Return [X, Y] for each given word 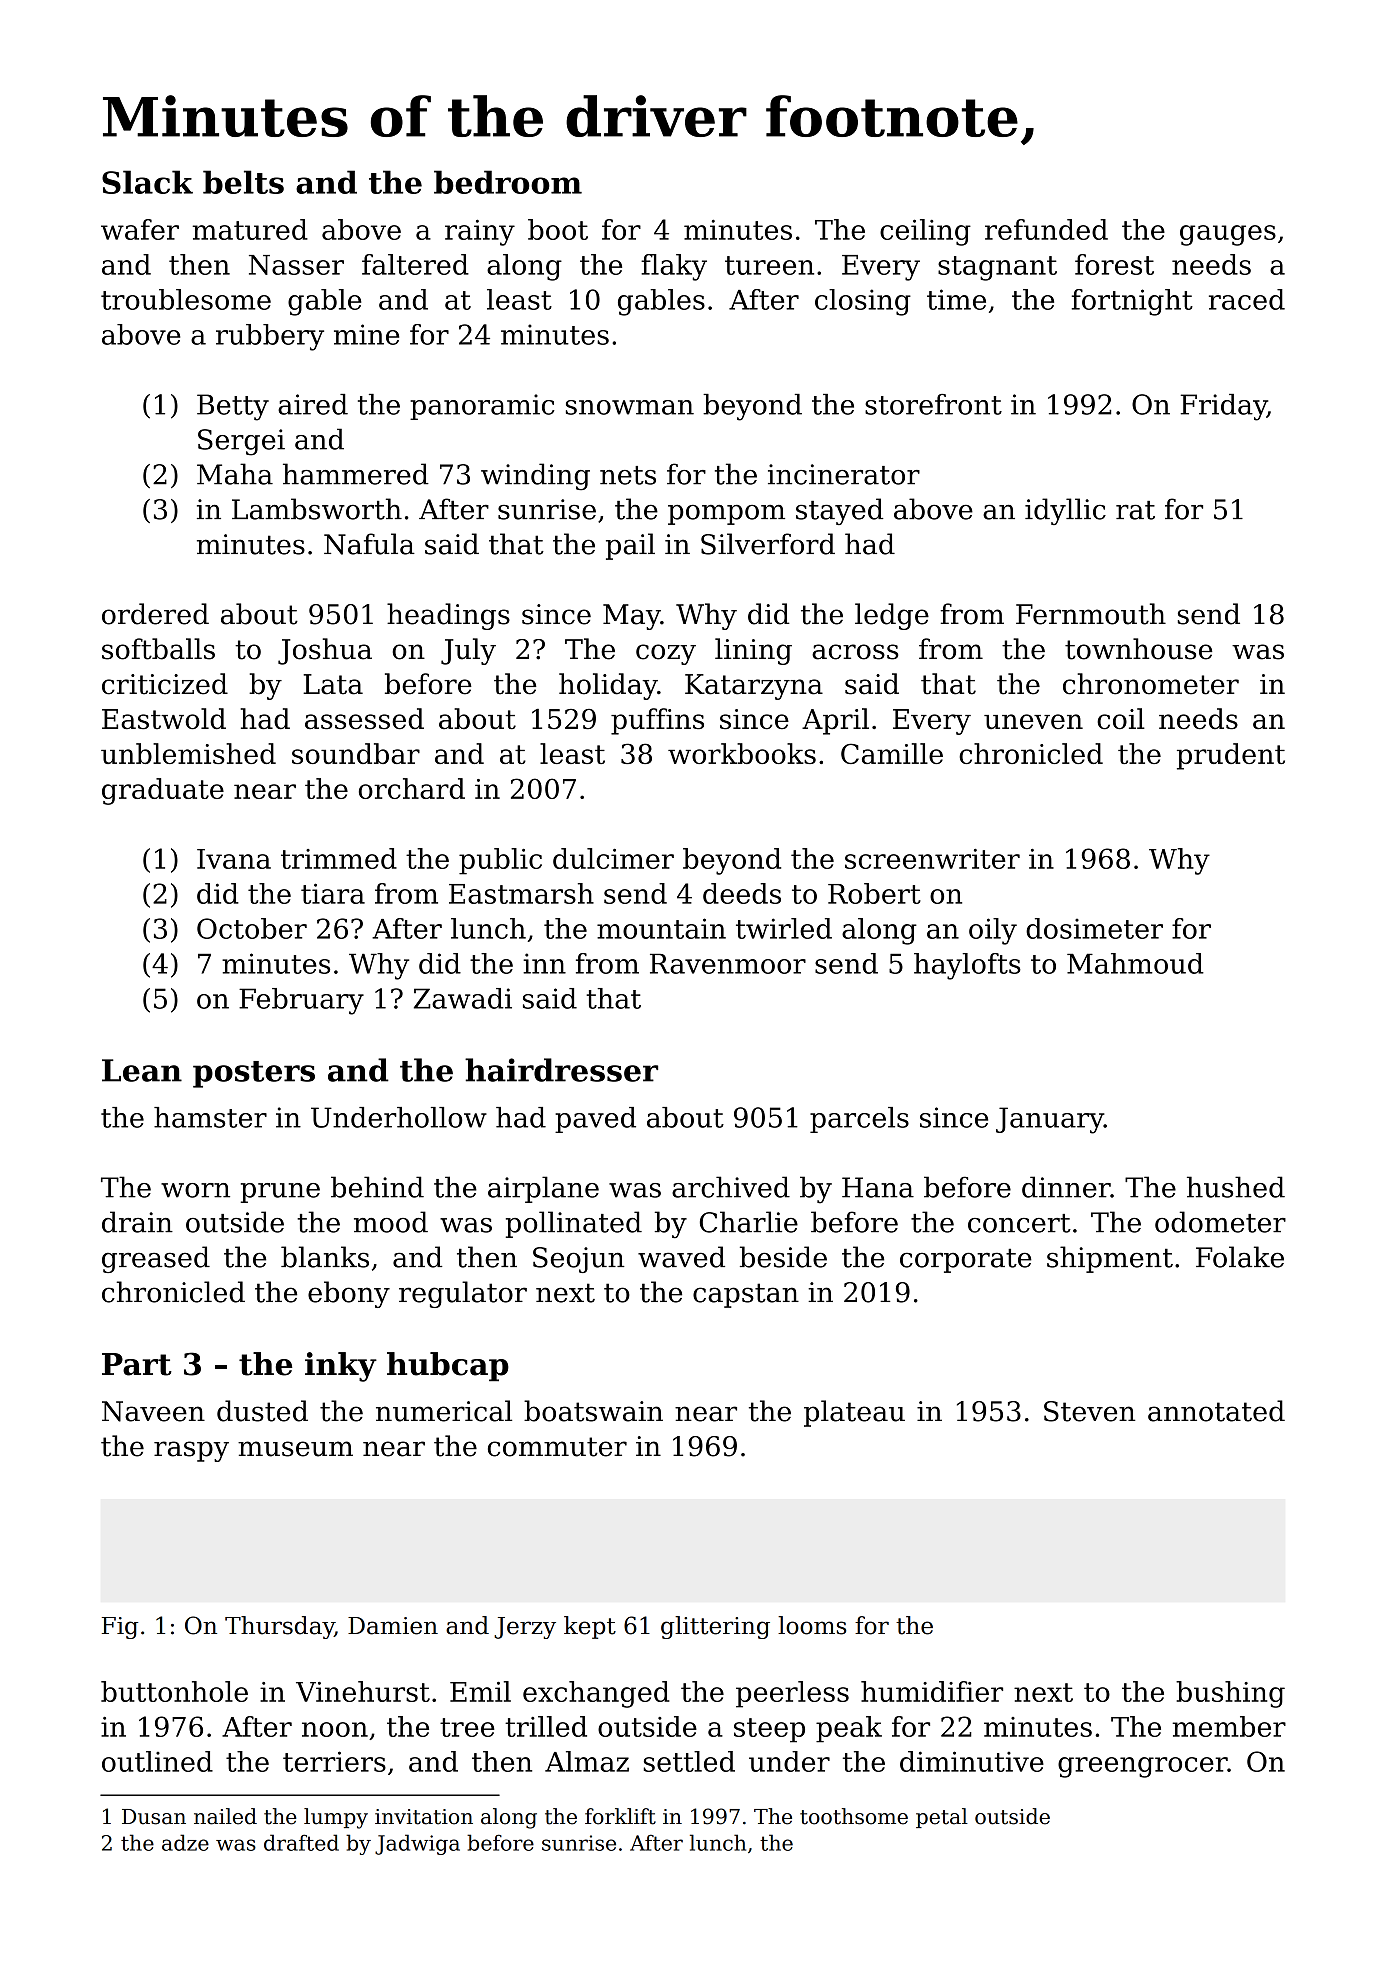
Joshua [325, 651]
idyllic [1065, 511]
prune [280, 1193]
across [855, 652]
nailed [225, 1816]
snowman [630, 407]
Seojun [579, 1260]
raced [1247, 299]
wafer [140, 229]
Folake [1240, 1257]
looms [812, 1625]
